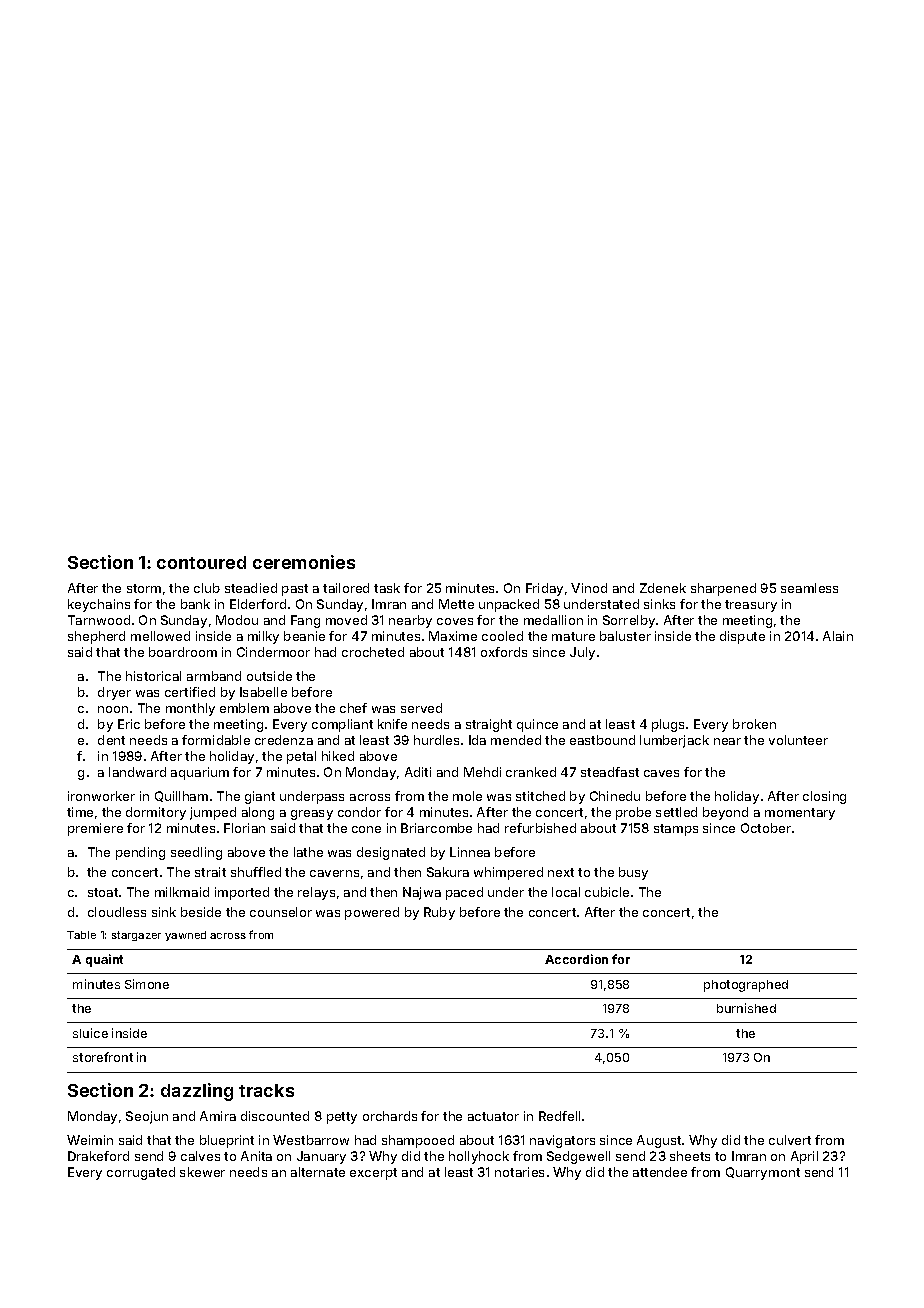  What do you see at coordinates (464, 893) in the page?
I see `paced` at bounding box center [464, 893].
